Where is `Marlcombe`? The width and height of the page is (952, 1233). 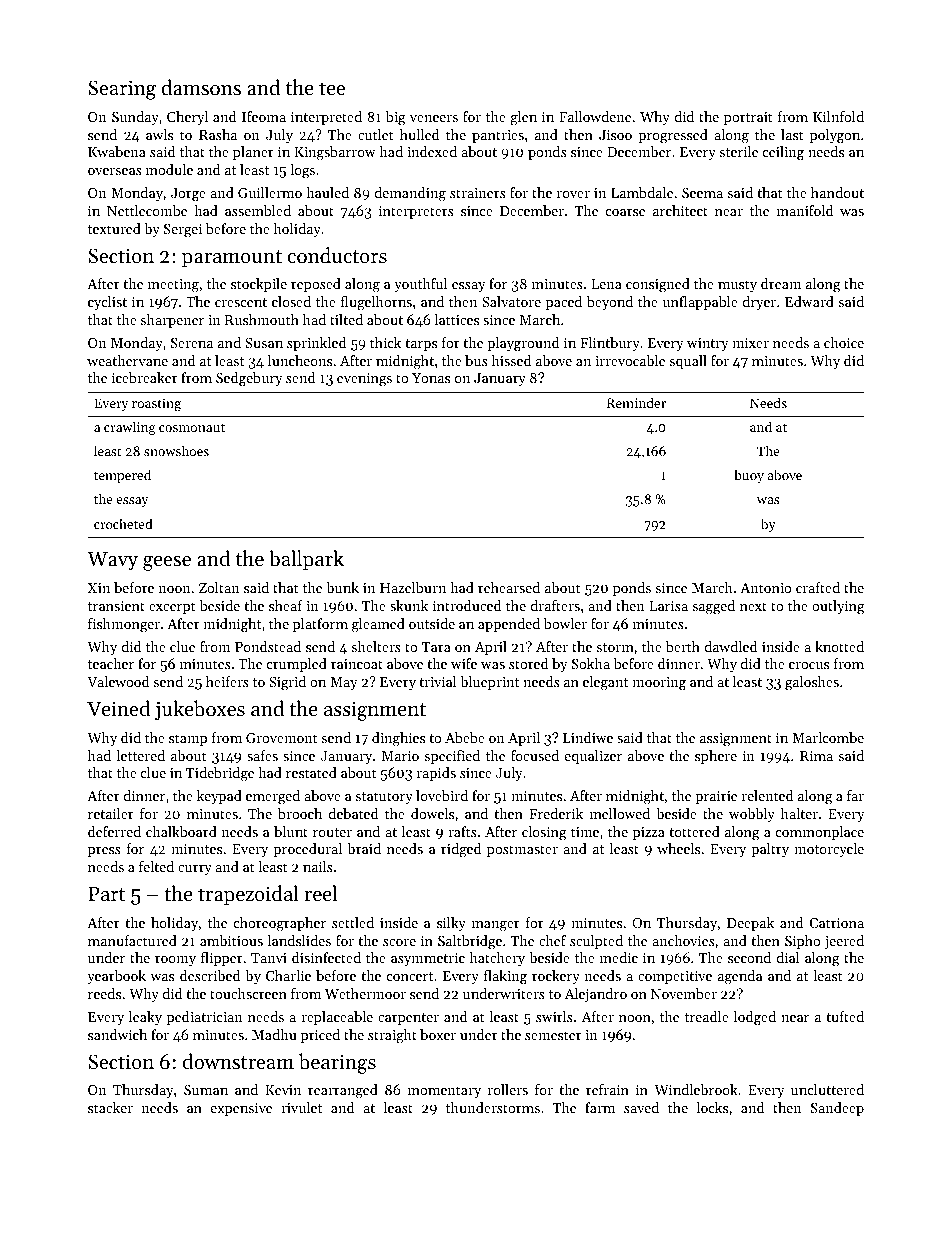 Marlcombe is located at coordinates (828, 737).
